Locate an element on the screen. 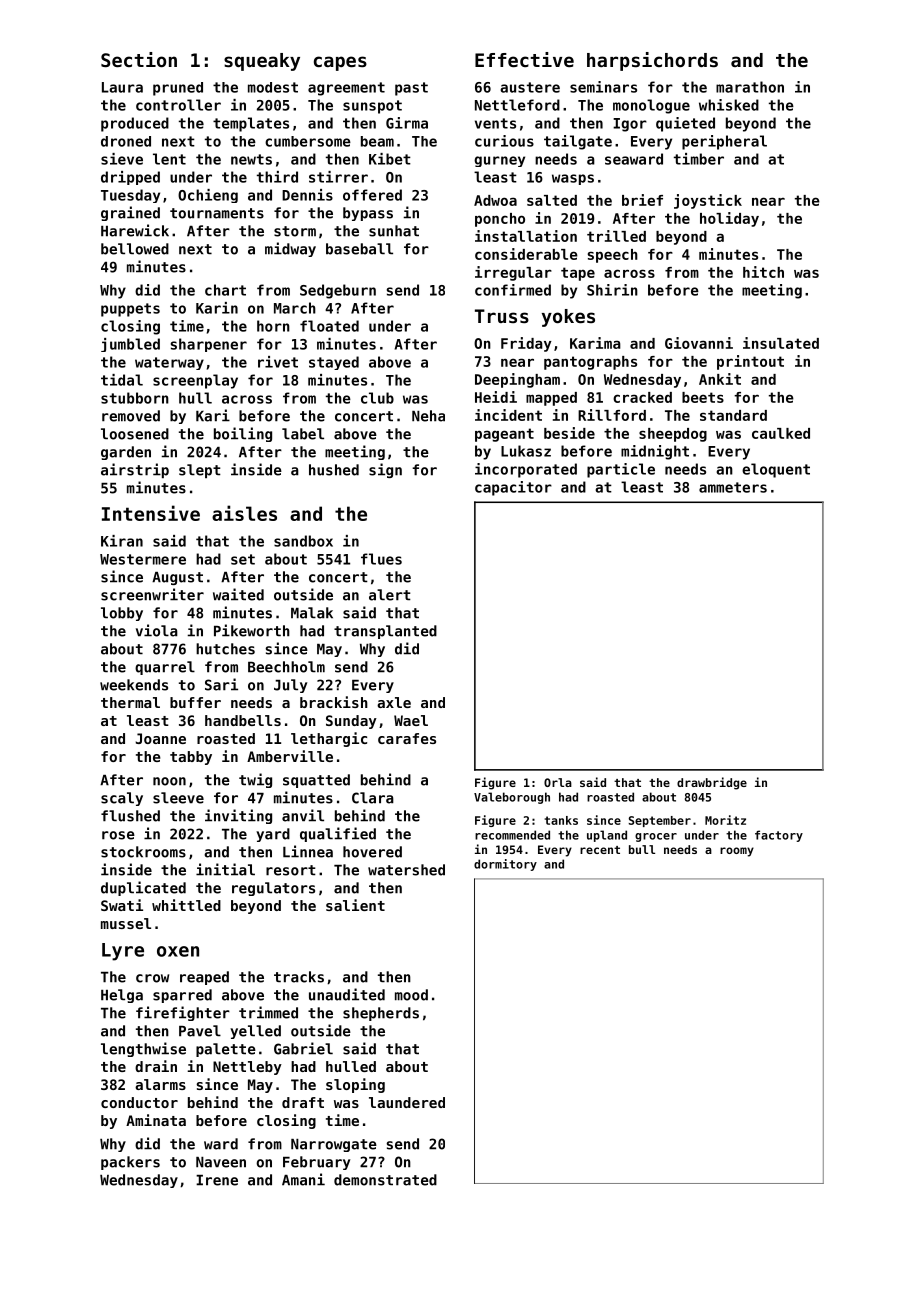 Image resolution: width=924 pixels, height=1308 pixels. demonstrated is located at coordinates (385, 1180).
